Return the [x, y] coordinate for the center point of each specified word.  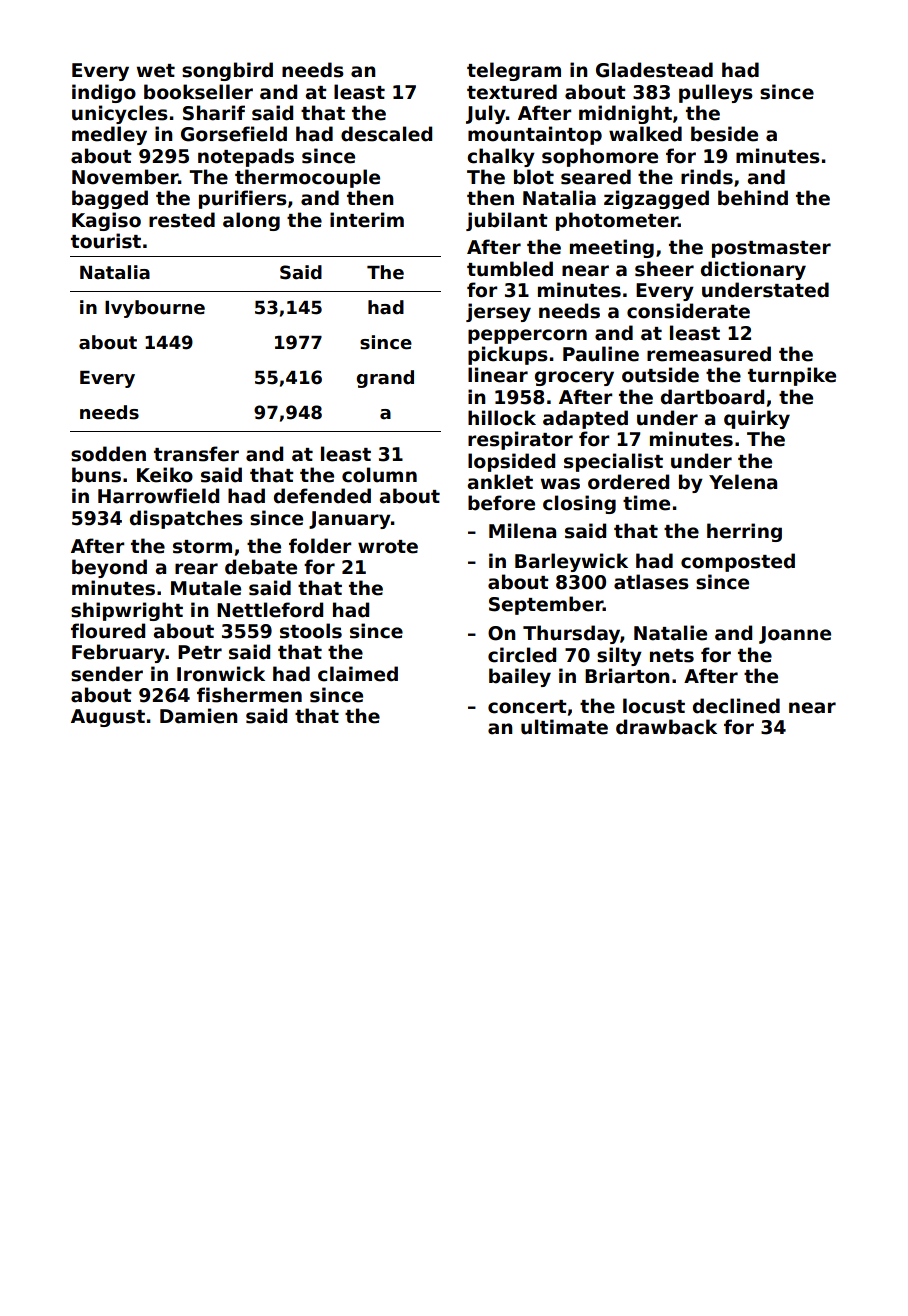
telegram [514, 71]
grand [385, 379]
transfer [196, 454]
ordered [628, 482]
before [501, 503]
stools [311, 631]
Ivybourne [155, 309]
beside [724, 134]
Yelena [743, 482]
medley [109, 135]
